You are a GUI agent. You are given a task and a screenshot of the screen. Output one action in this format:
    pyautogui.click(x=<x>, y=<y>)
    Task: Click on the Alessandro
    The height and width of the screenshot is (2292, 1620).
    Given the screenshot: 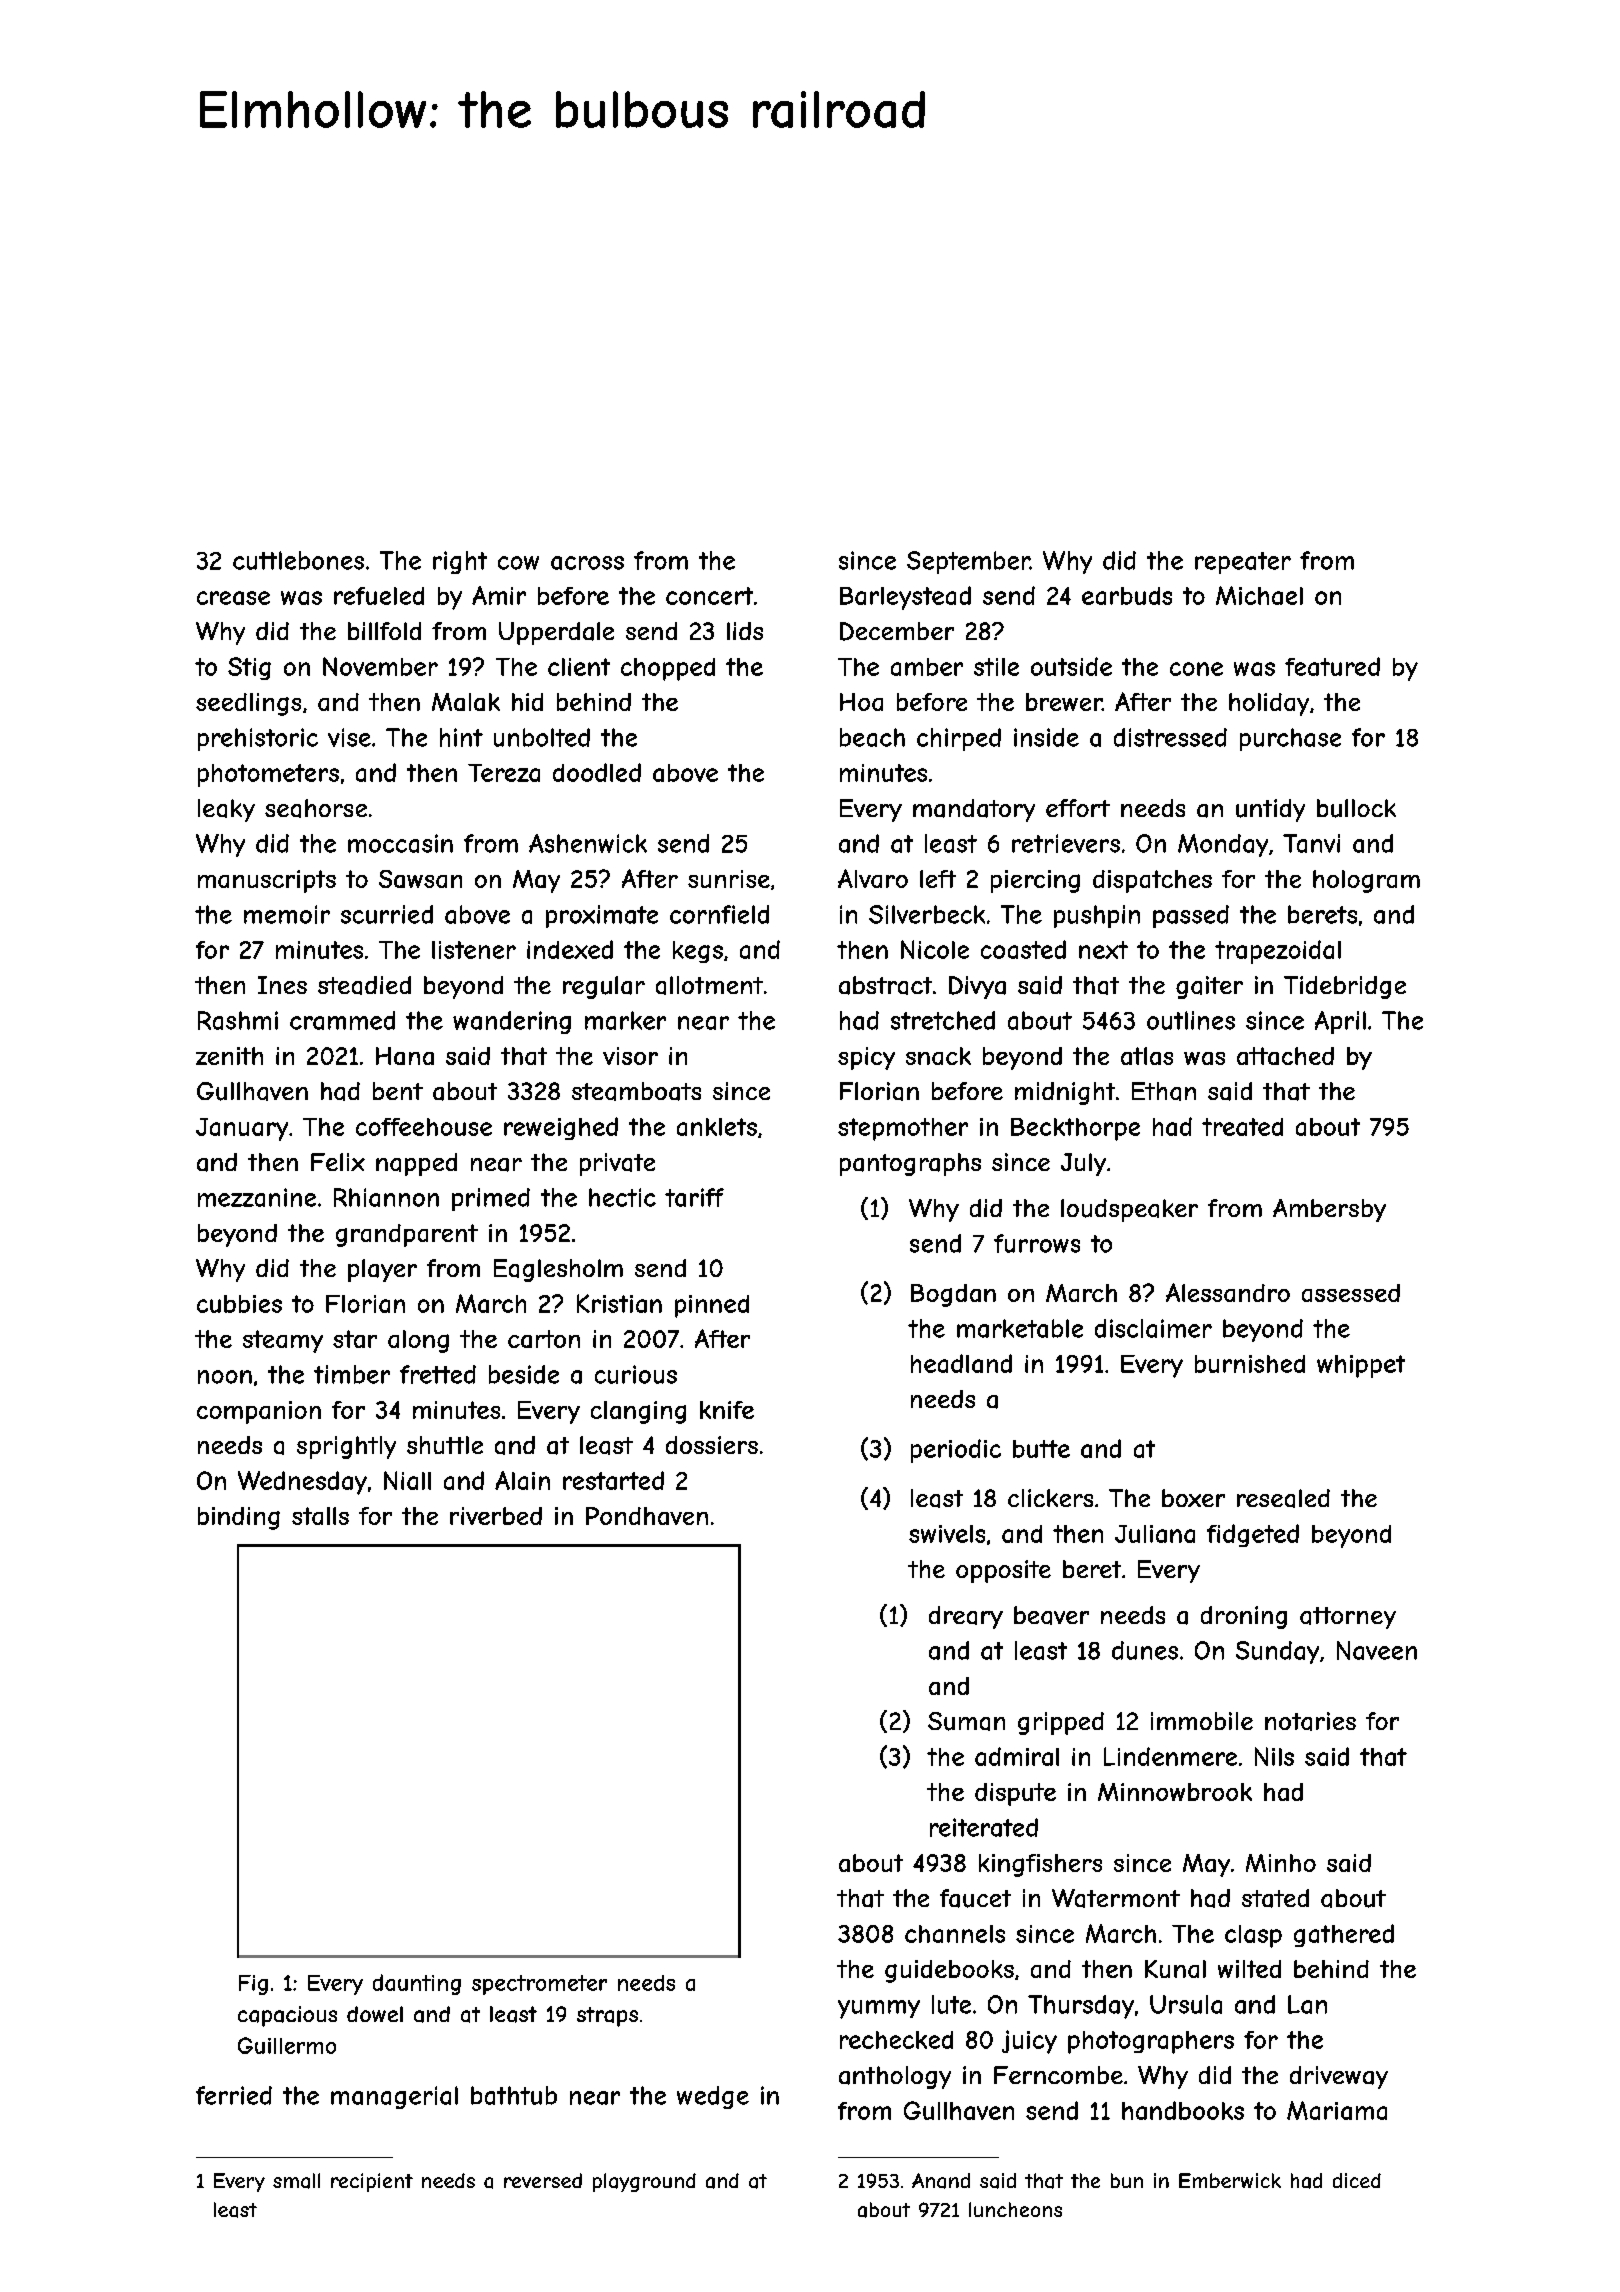 What is the action you would take?
    pyautogui.click(x=1228, y=1292)
